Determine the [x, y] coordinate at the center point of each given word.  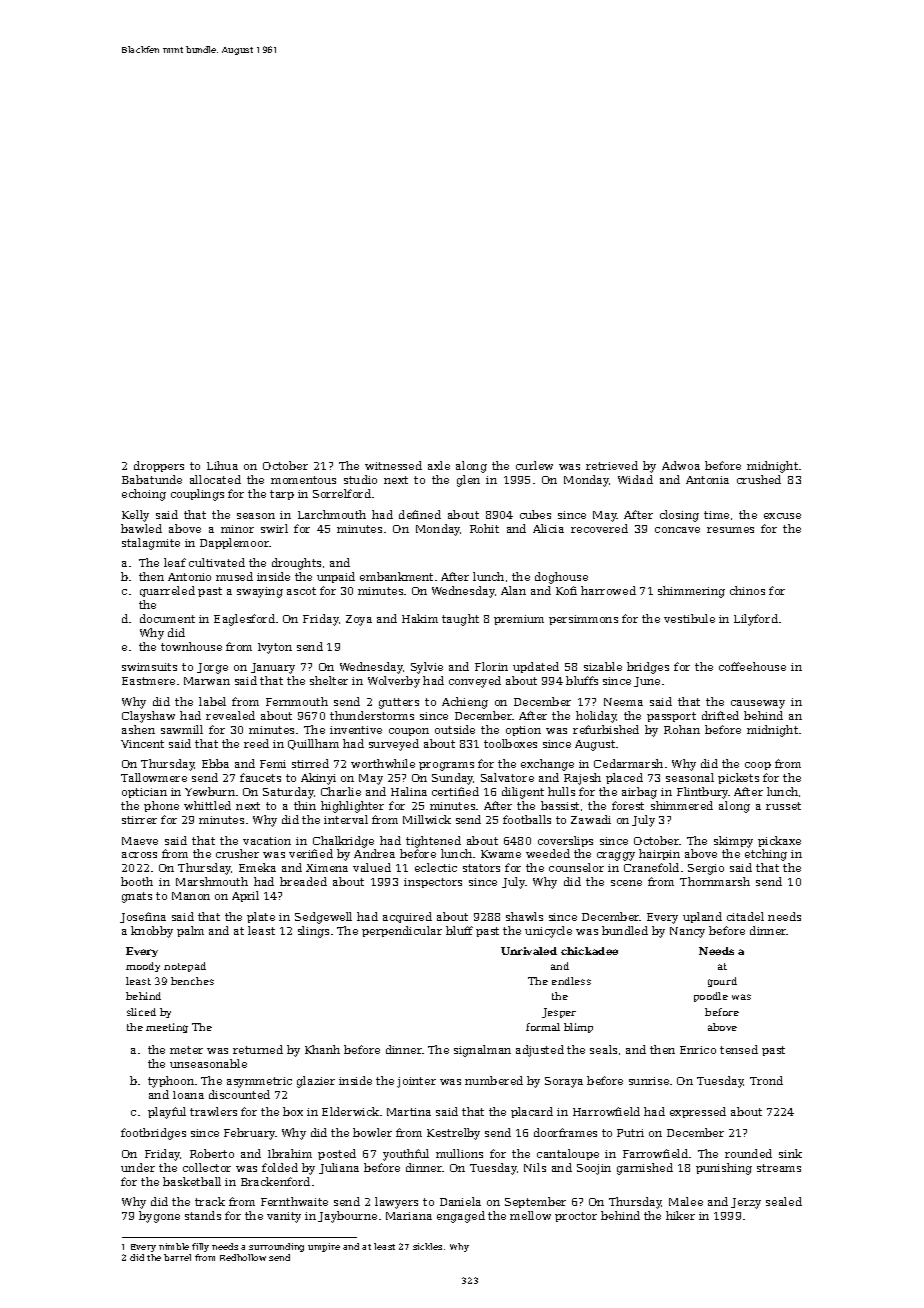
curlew [534, 465]
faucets [260, 777]
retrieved [612, 465]
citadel [745, 916]
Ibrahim [290, 1153]
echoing [144, 495]
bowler [372, 1132]
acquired [407, 917]
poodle [711, 997]
